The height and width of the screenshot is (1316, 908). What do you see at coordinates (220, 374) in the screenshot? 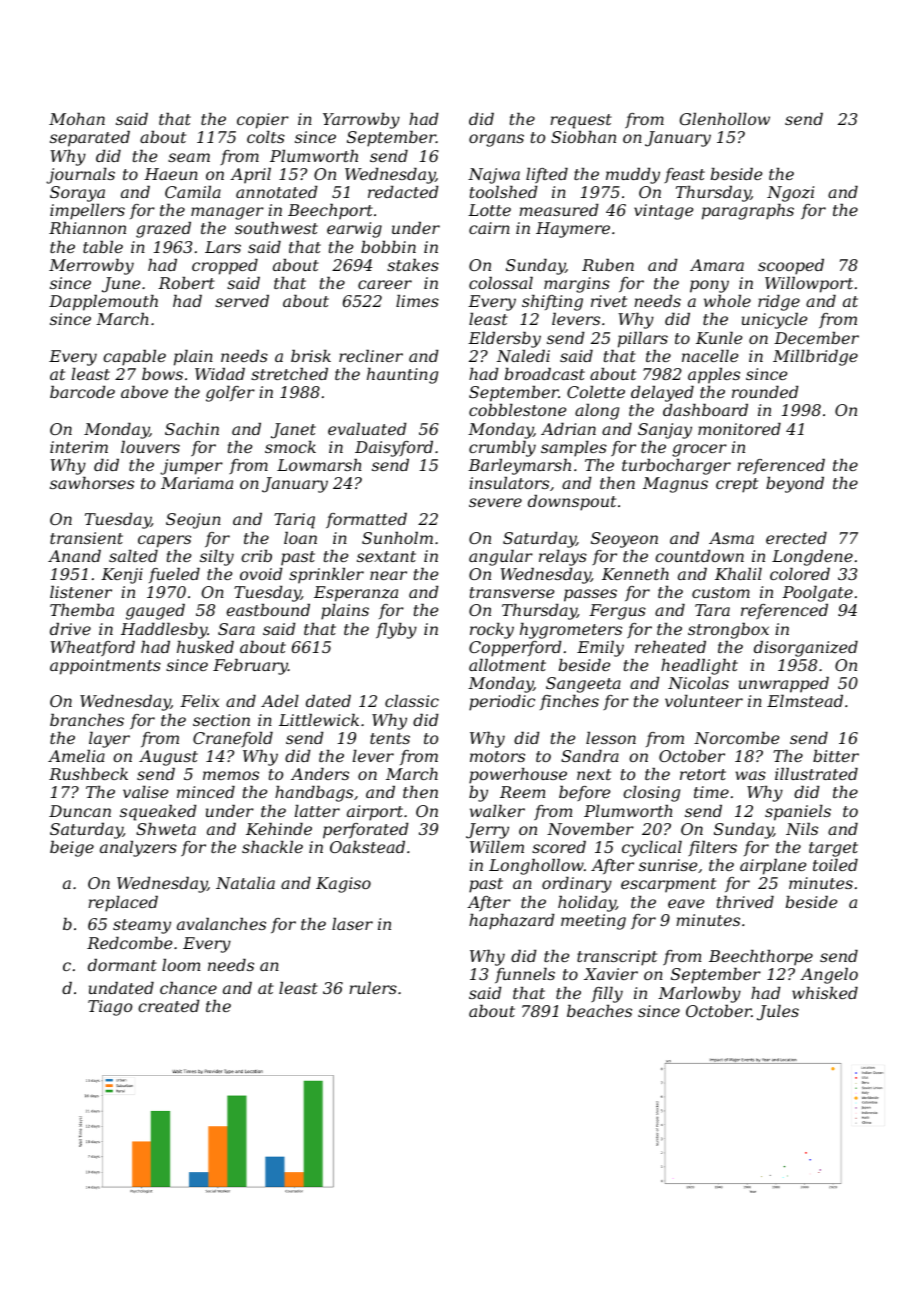
I see `Widad` at bounding box center [220, 374].
